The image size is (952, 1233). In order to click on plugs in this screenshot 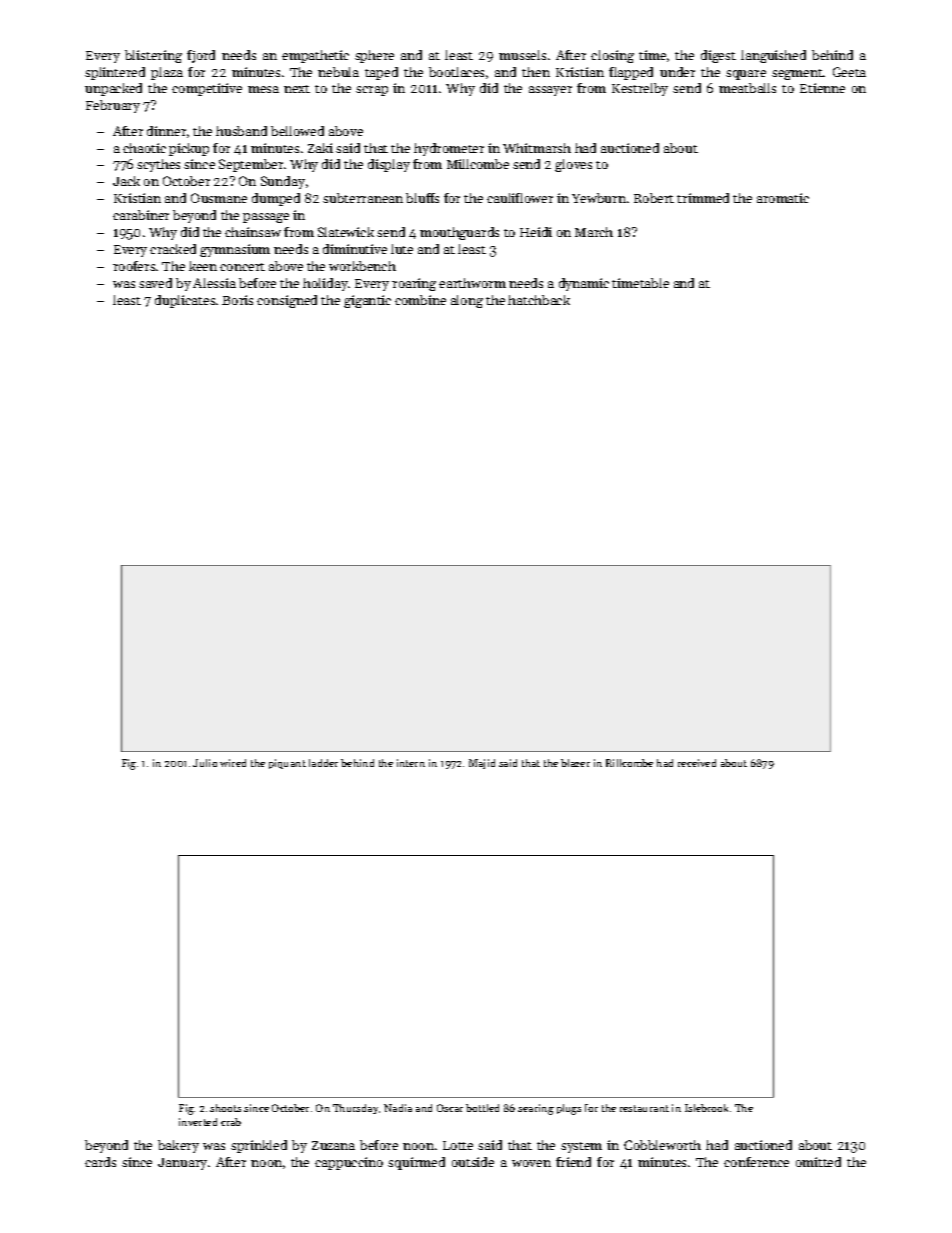, I will do `click(569, 1109)`.
